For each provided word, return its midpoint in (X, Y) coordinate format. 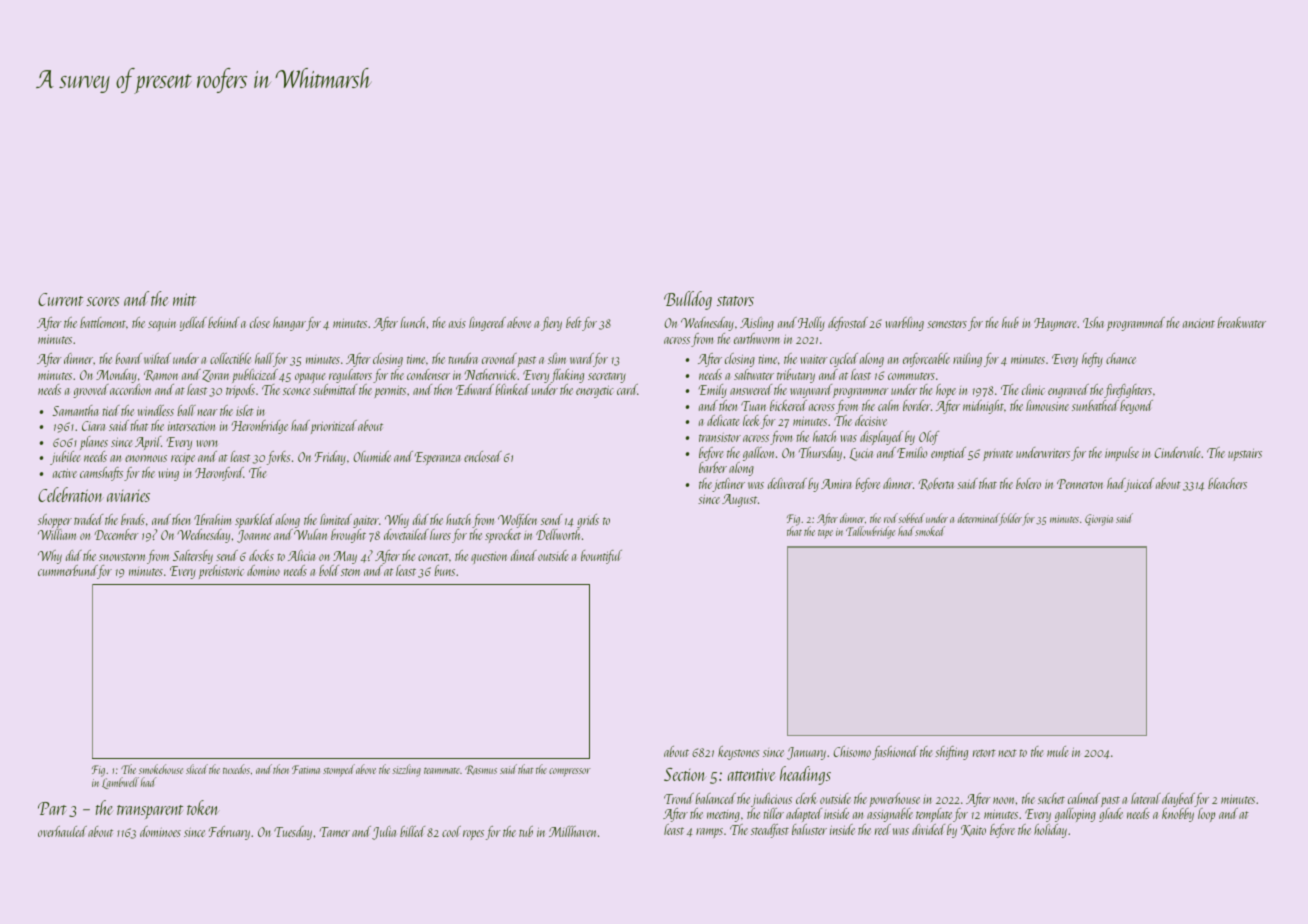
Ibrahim (212, 519)
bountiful (601, 557)
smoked (930, 531)
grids (588, 521)
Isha (1093, 322)
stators (735, 301)
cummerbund (68, 572)
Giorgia (1099, 520)
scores (103, 301)
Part (52, 808)
